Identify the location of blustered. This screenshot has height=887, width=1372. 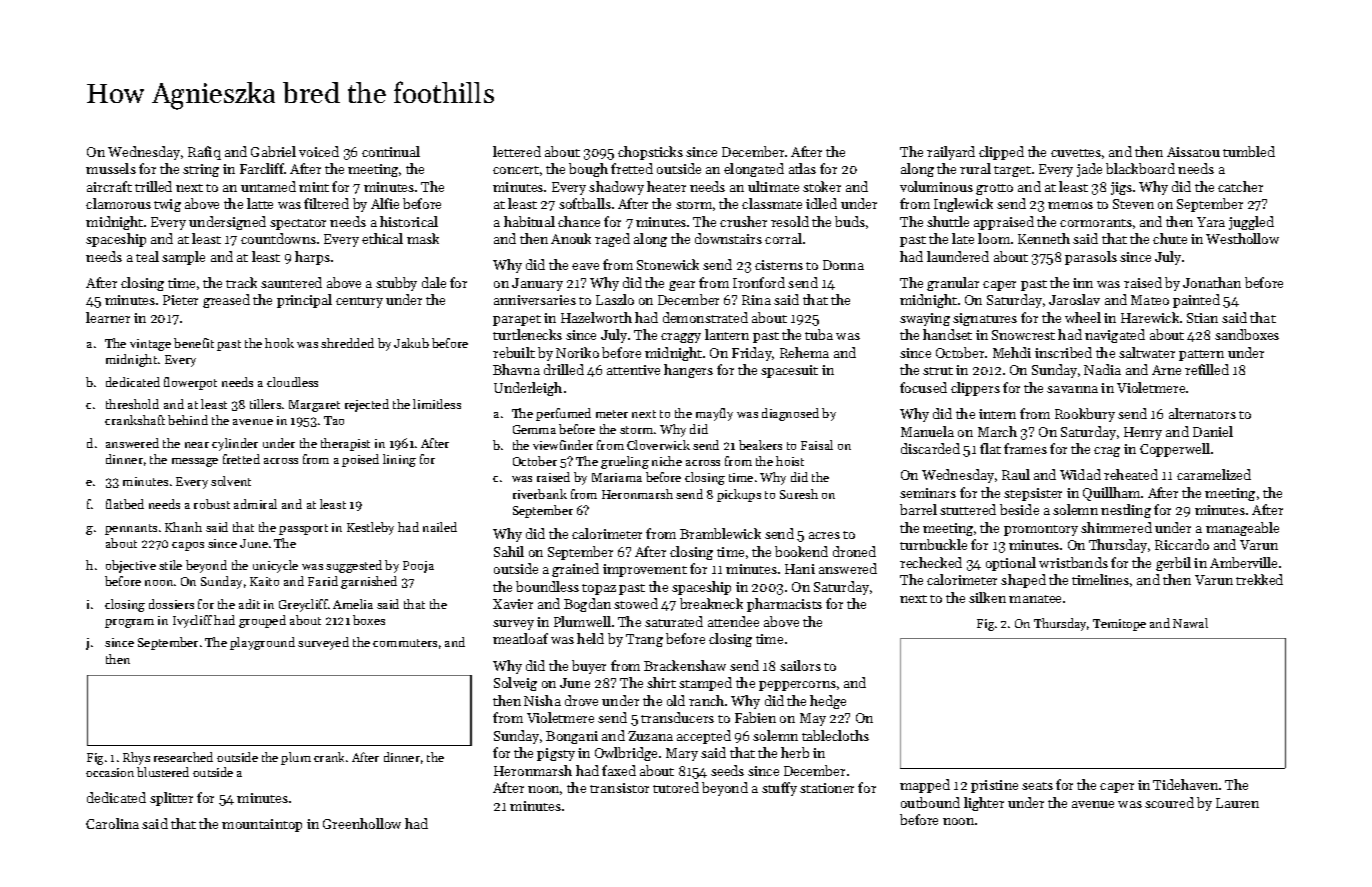
(163, 772).
